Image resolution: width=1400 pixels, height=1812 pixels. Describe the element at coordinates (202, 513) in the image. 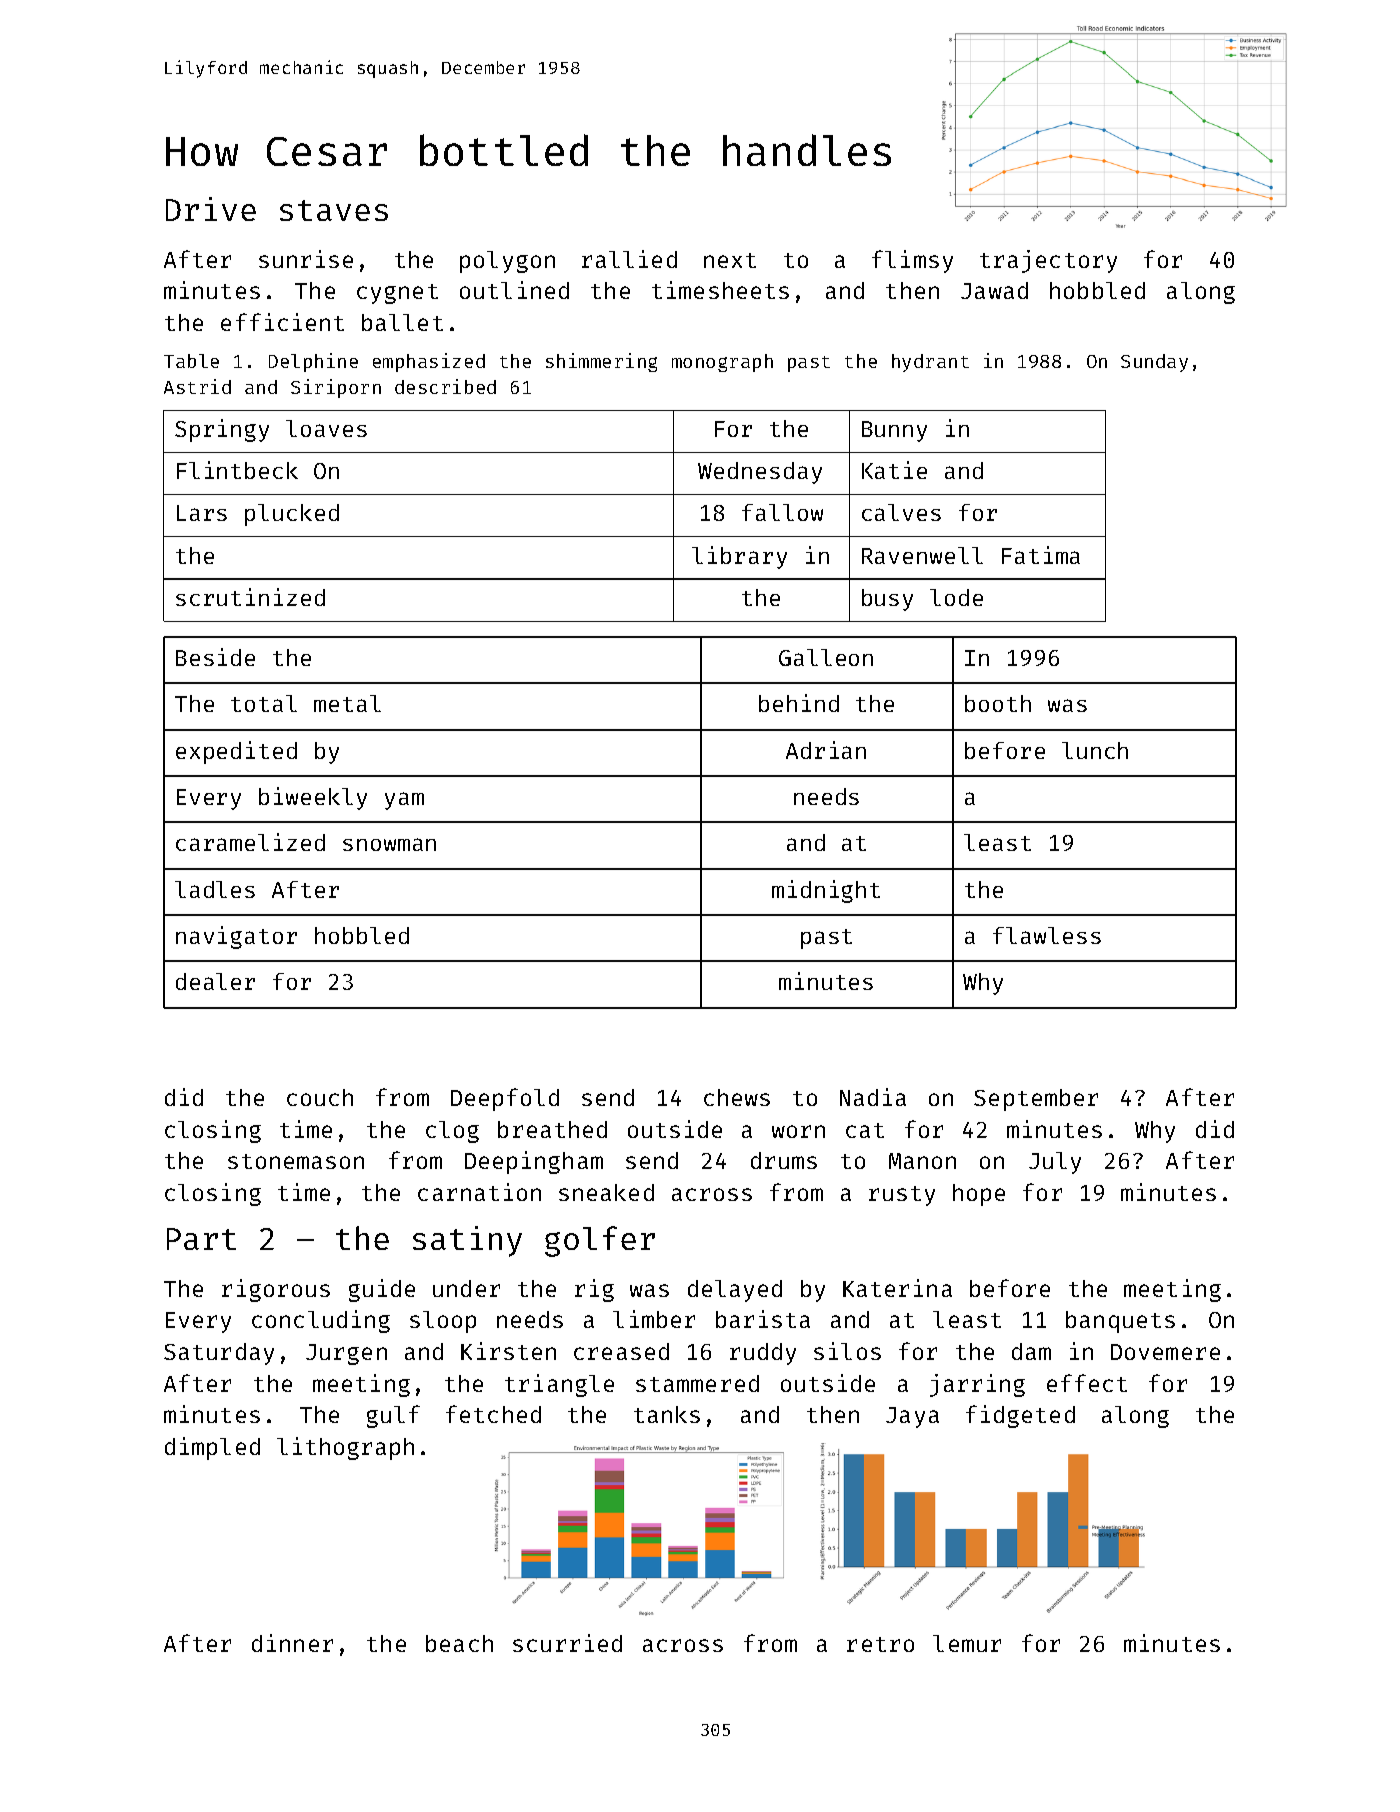

I see `Lars` at that location.
